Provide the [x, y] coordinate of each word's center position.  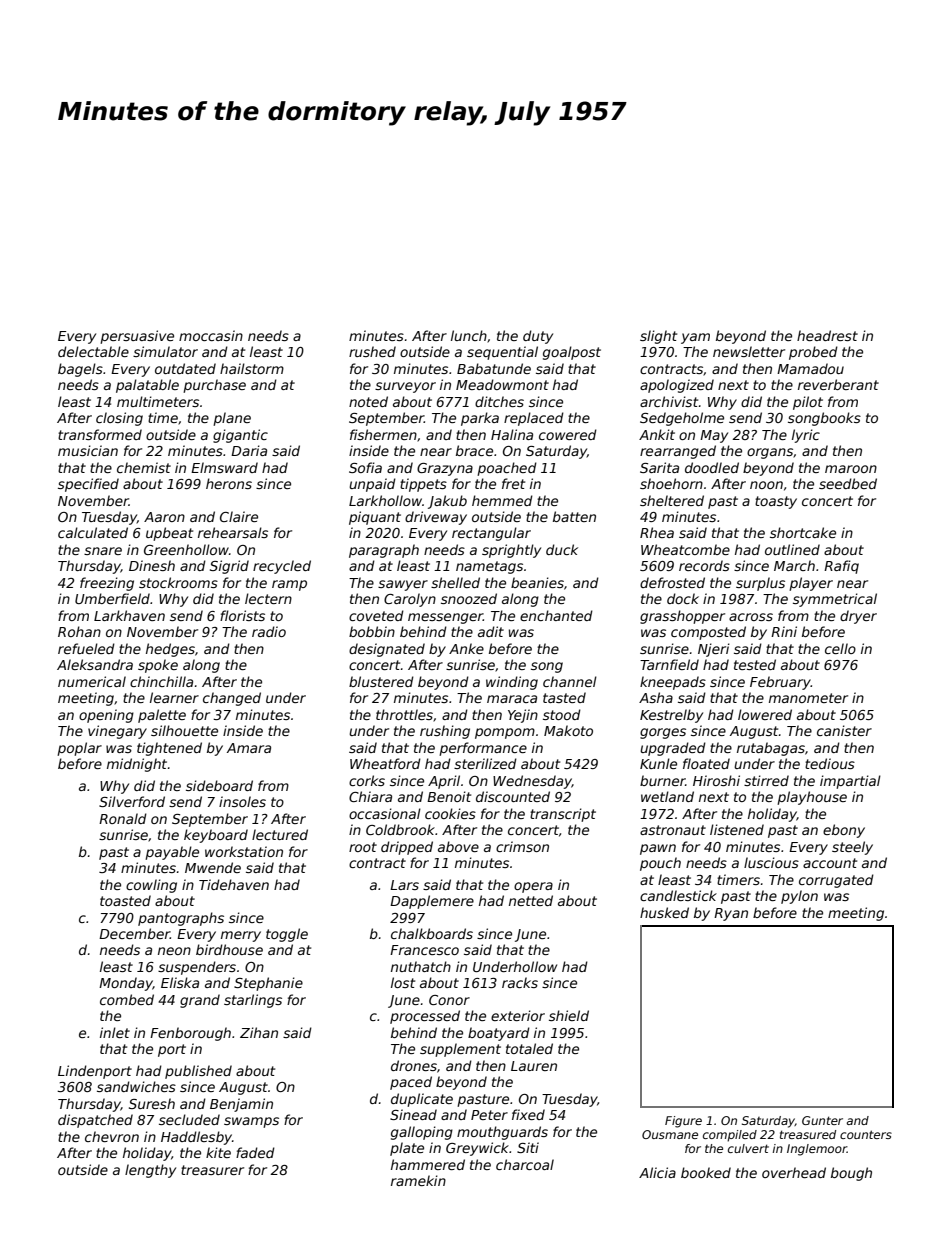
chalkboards [432, 933]
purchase [214, 386]
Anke [466, 648]
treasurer [212, 1170]
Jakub [447, 502]
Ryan [731, 914]
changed [232, 699]
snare [103, 551]
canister [844, 730]
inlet [115, 1032]
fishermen [383, 434]
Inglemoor [817, 1150]
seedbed [848, 483]
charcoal [525, 1164]
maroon [851, 469]
